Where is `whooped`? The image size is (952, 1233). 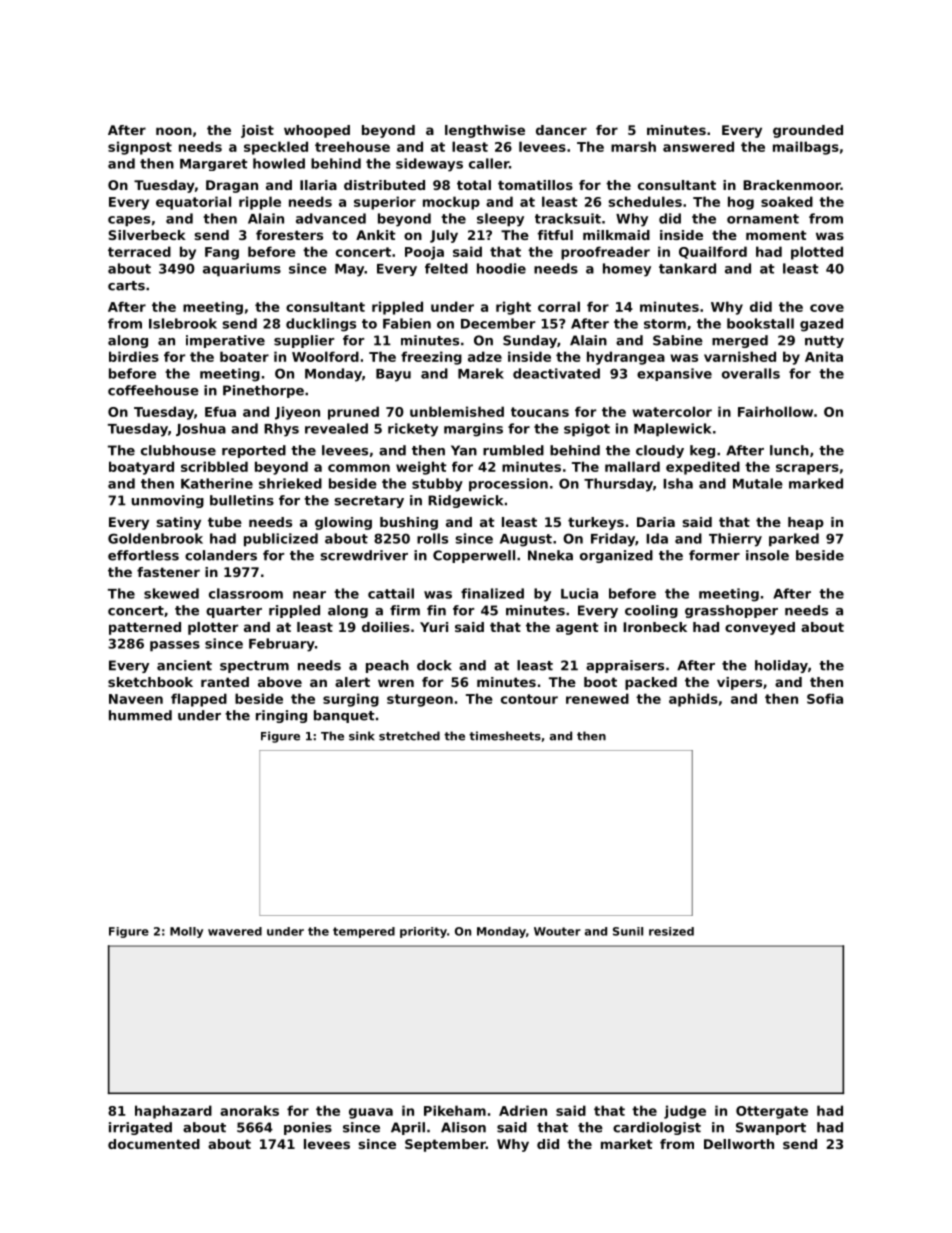 whooped is located at coordinates (317, 131).
